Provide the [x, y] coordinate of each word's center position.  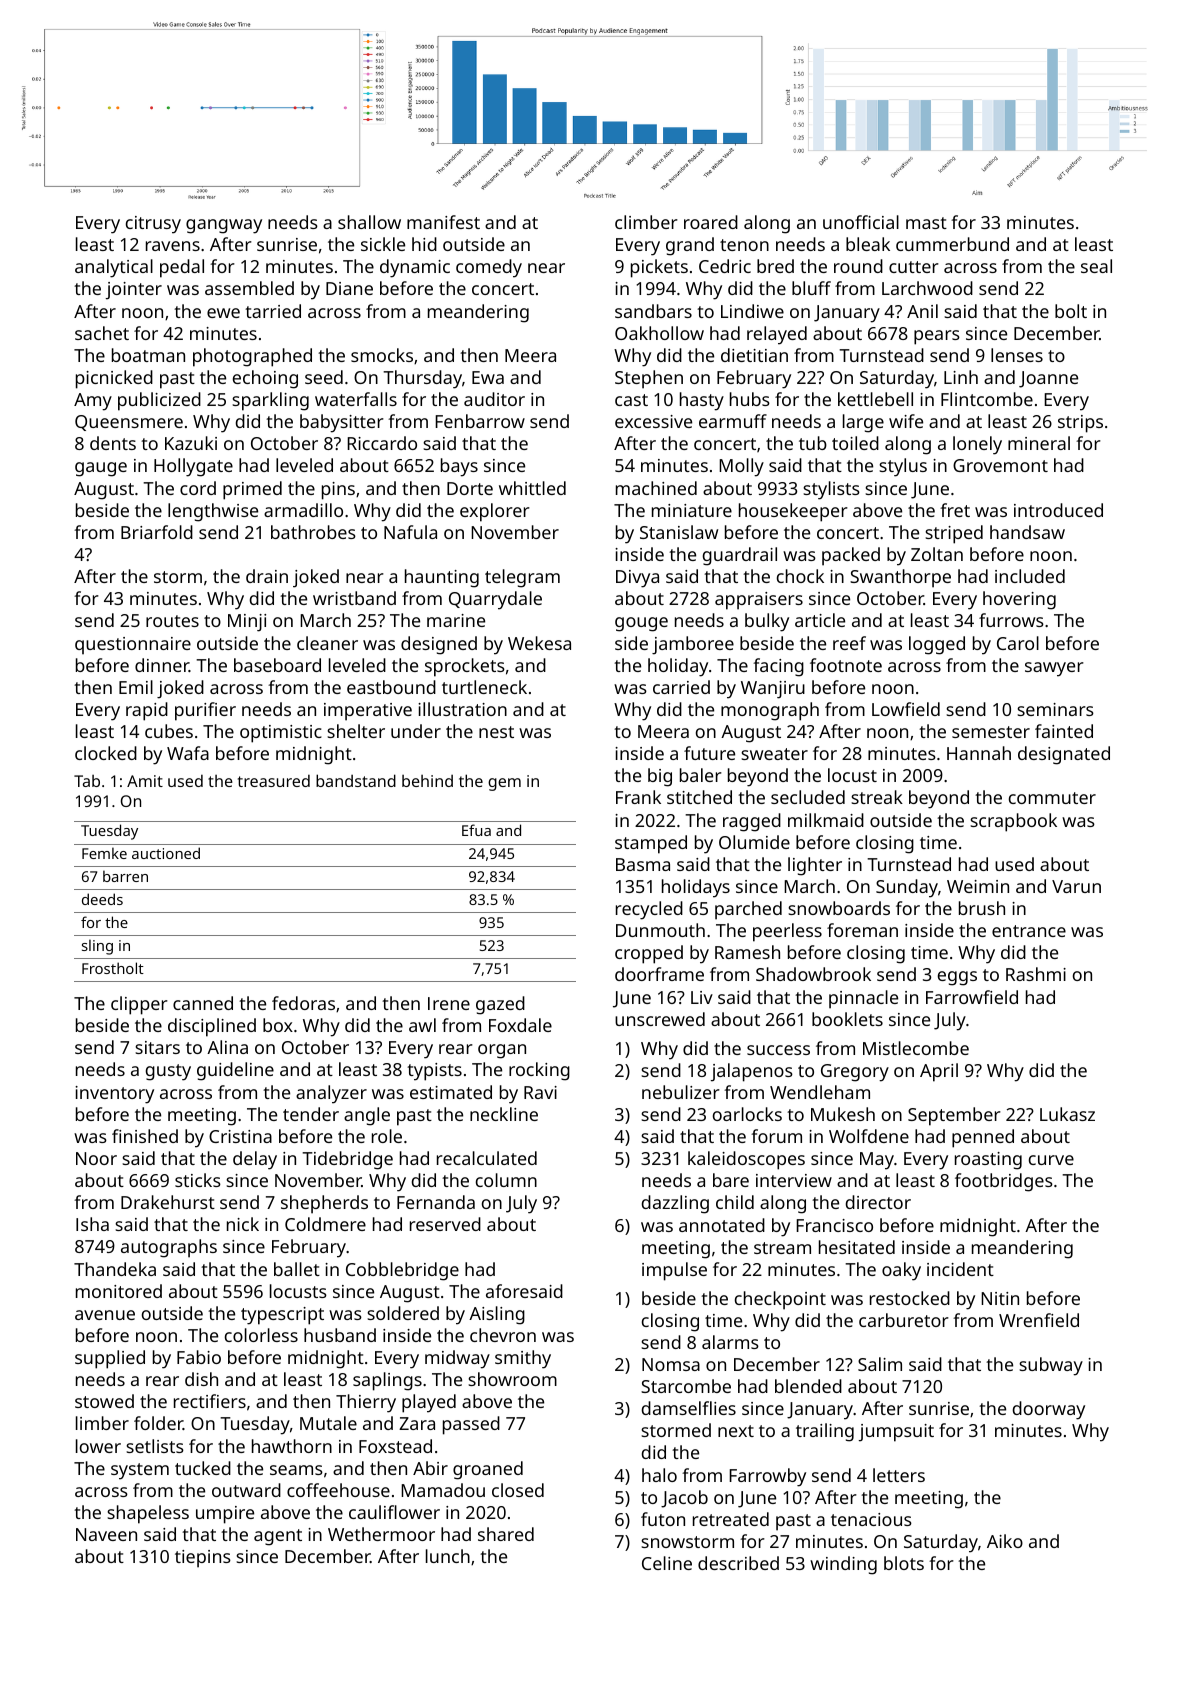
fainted [1064, 731]
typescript [282, 1316]
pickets [659, 268]
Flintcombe [987, 399]
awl [422, 1025]
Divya [637, 579]
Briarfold [157, 532]
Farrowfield [972, 997]
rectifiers [210, 1401]
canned [203, 1003]
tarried [273, 311]
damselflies [689, 1408]
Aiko [1005, 1541]
